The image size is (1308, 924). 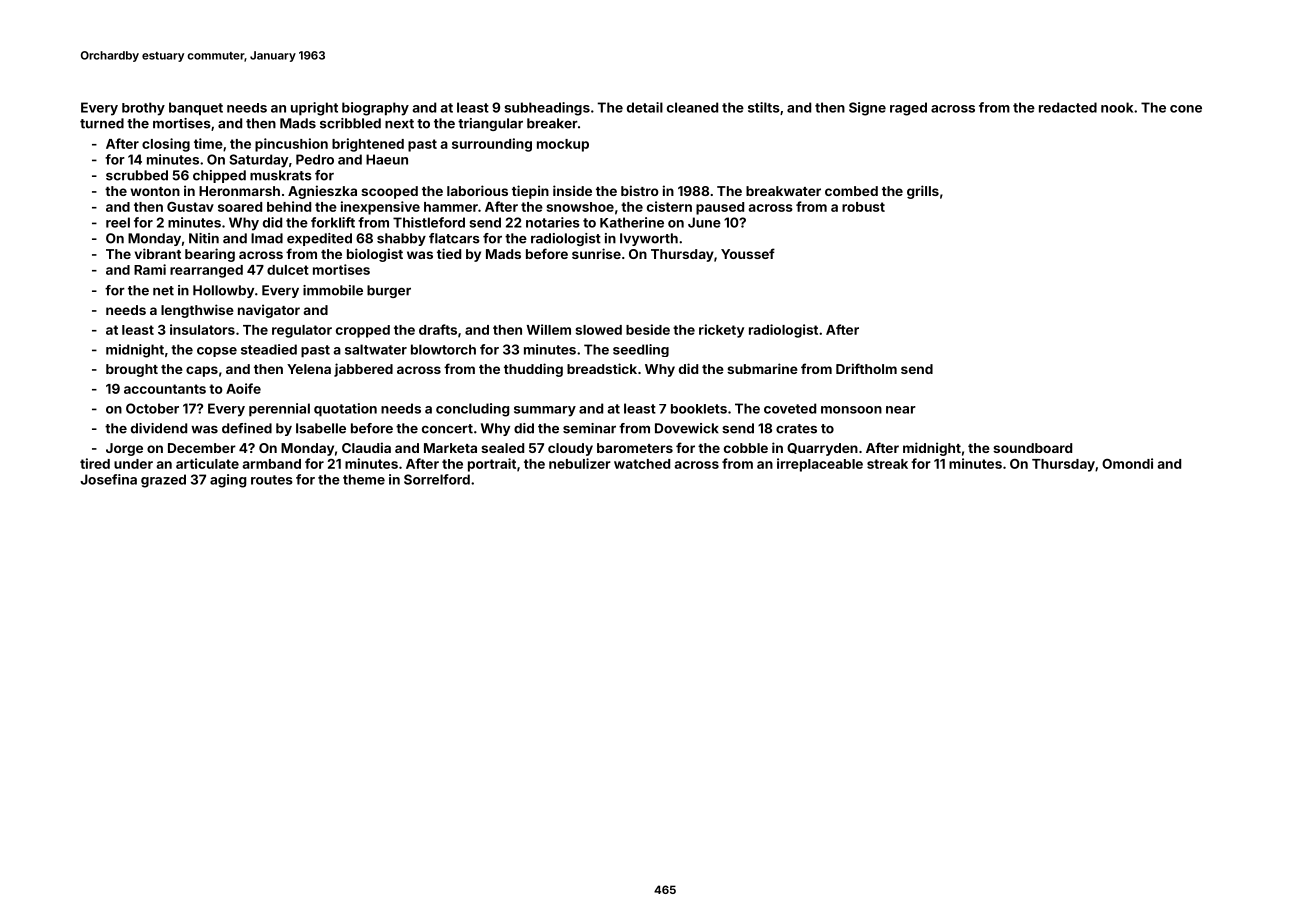 What do you see at coordinates (1127, 463) in the screenshot?
I see `Omondi` at bounding box center [1127, 463].
